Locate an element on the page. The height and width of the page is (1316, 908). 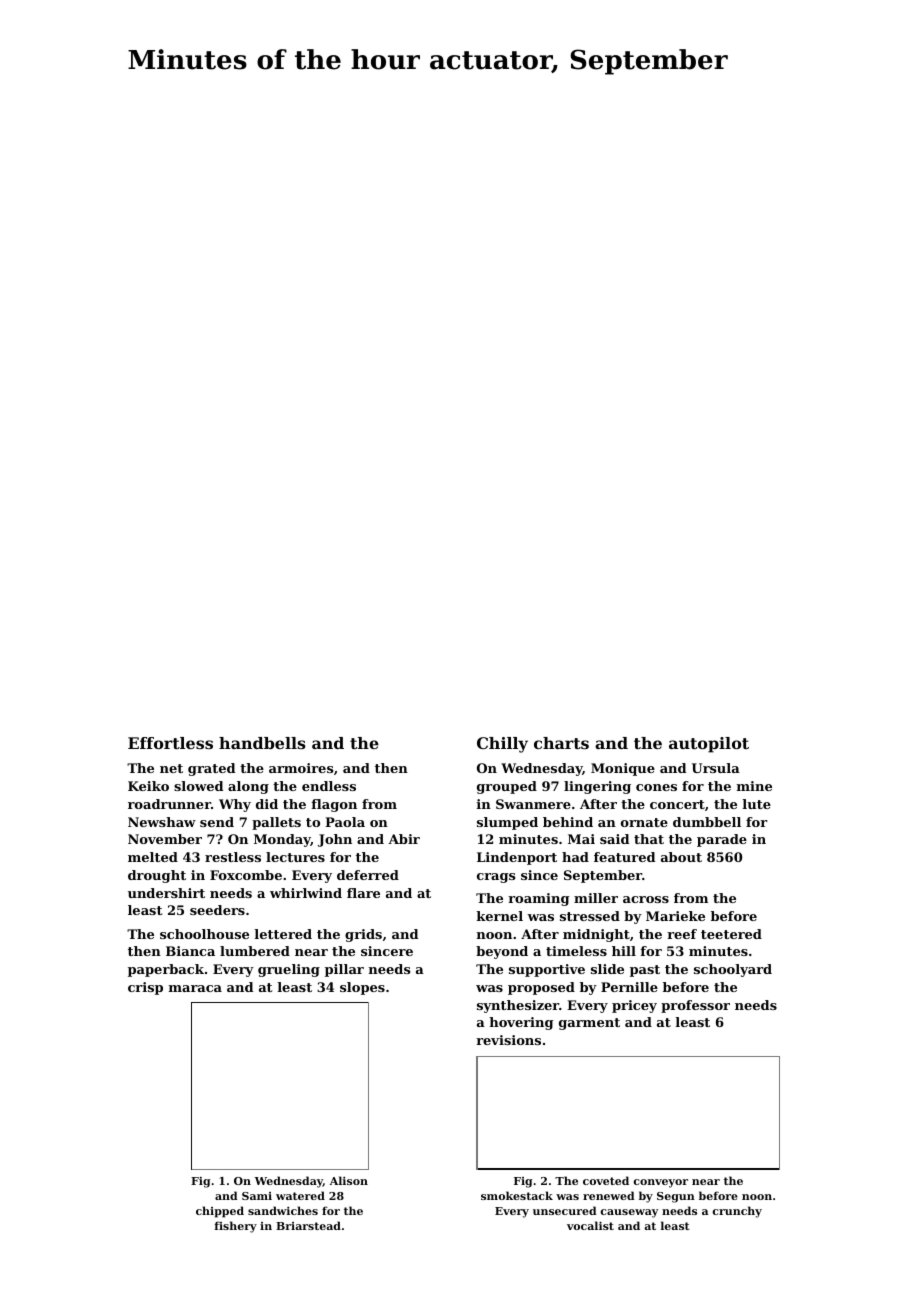
Alison is located at coordinates (349, 1180).
